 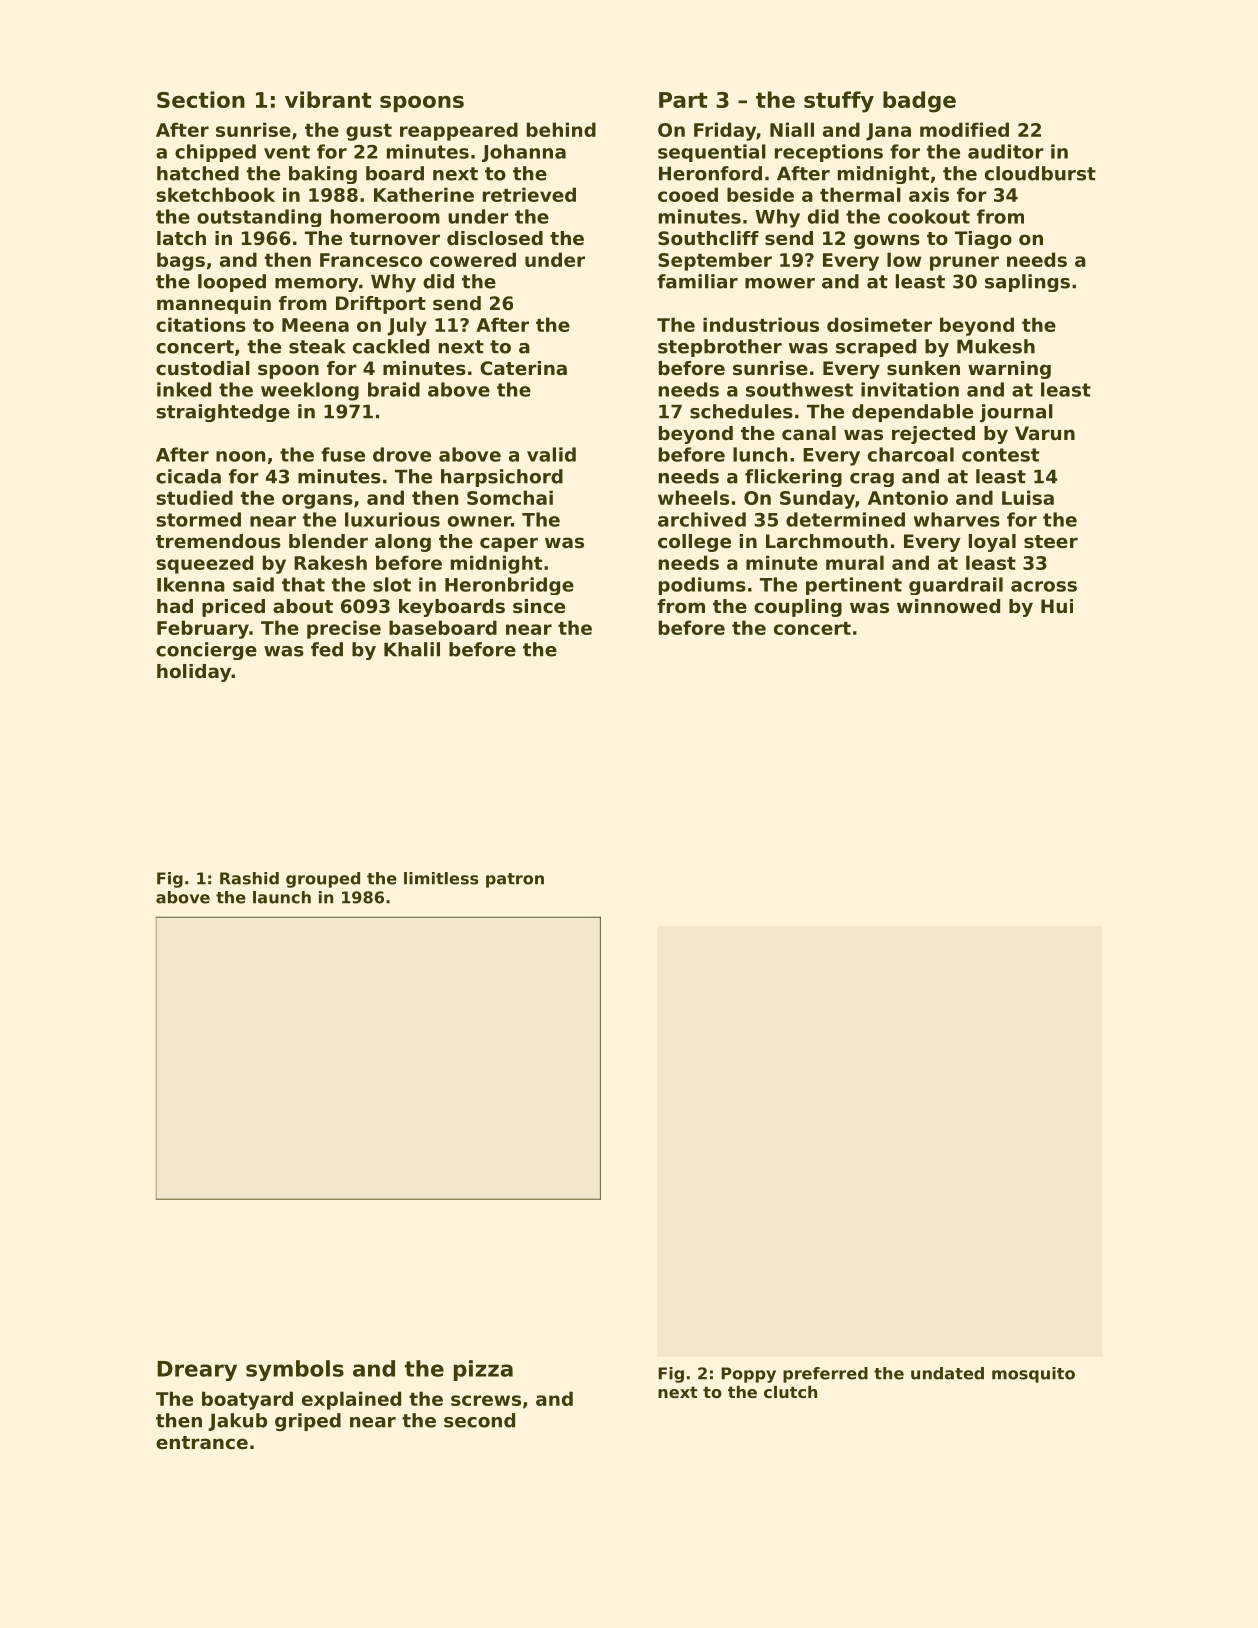 I want to click on reappeared, so click(x=459, y=131).
